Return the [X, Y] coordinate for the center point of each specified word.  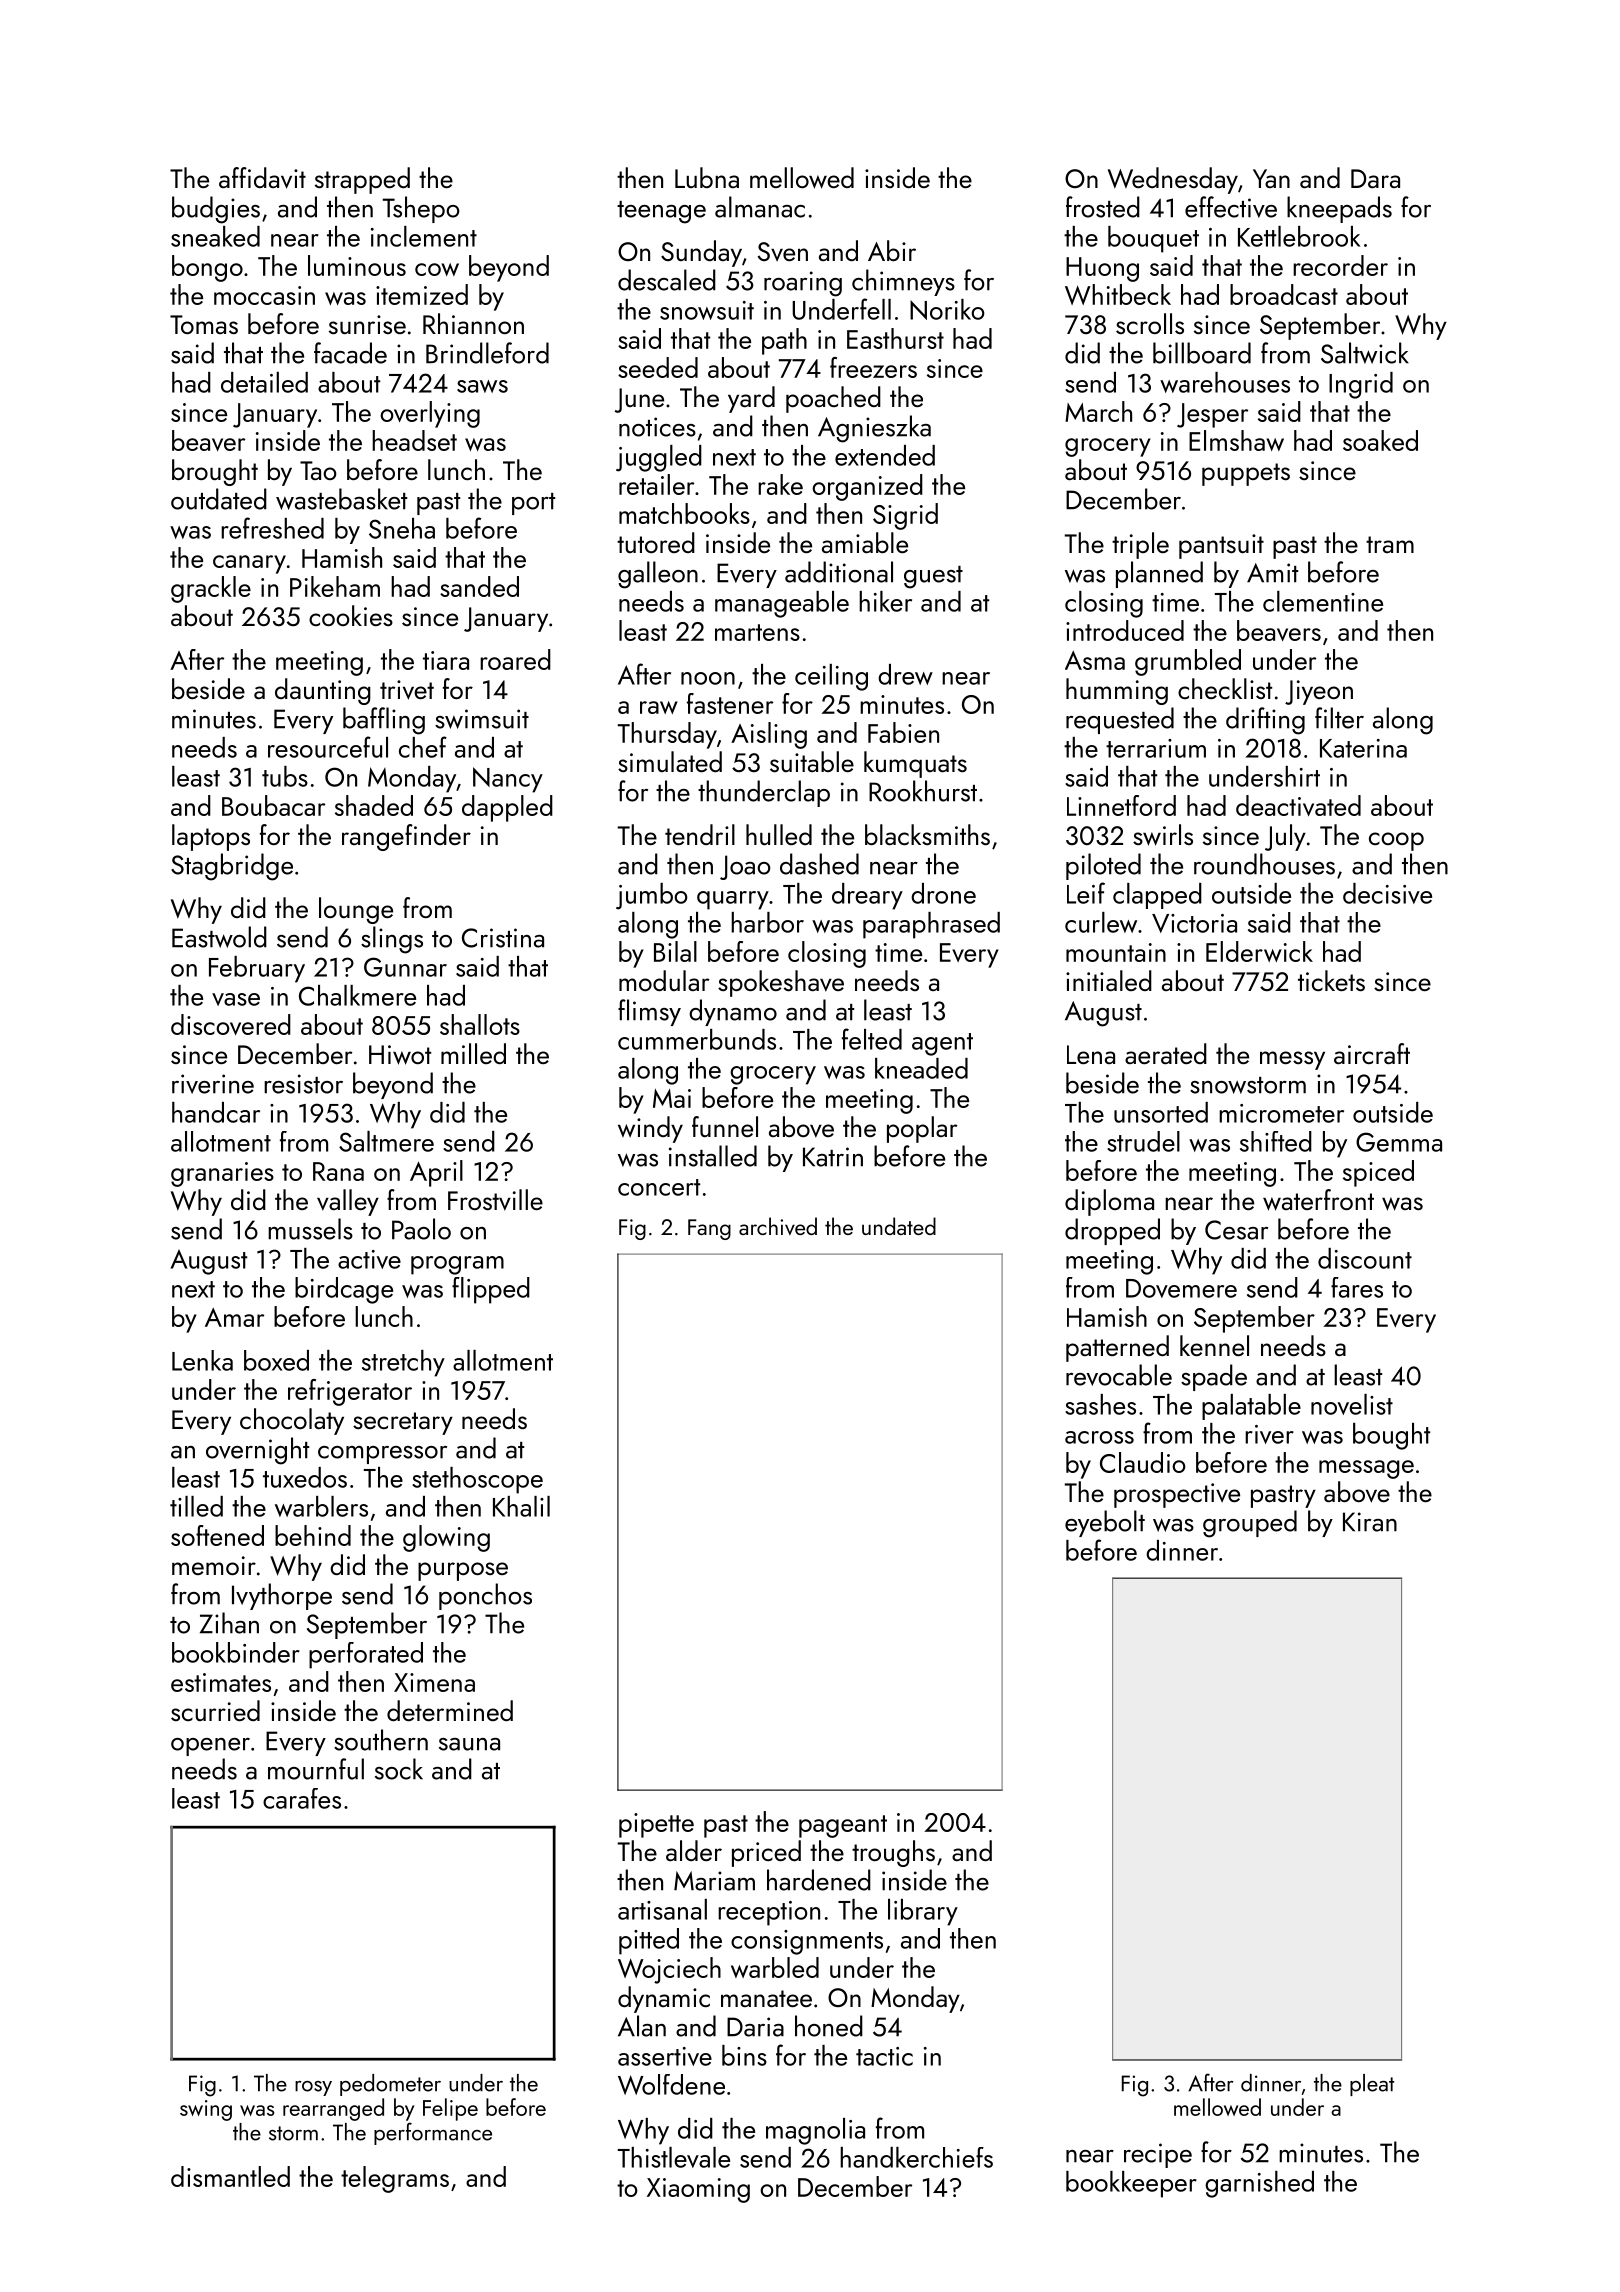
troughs [893, 1853]
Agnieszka [874, 429]
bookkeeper [1131, 2184]
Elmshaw [1236, 440]
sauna [469, 1744]
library [923, 1912]
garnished [1259, 2184]
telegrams [395, 2179]
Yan [1271, 178]
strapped [362, 180]
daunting [323, 691]
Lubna [707, 177]
